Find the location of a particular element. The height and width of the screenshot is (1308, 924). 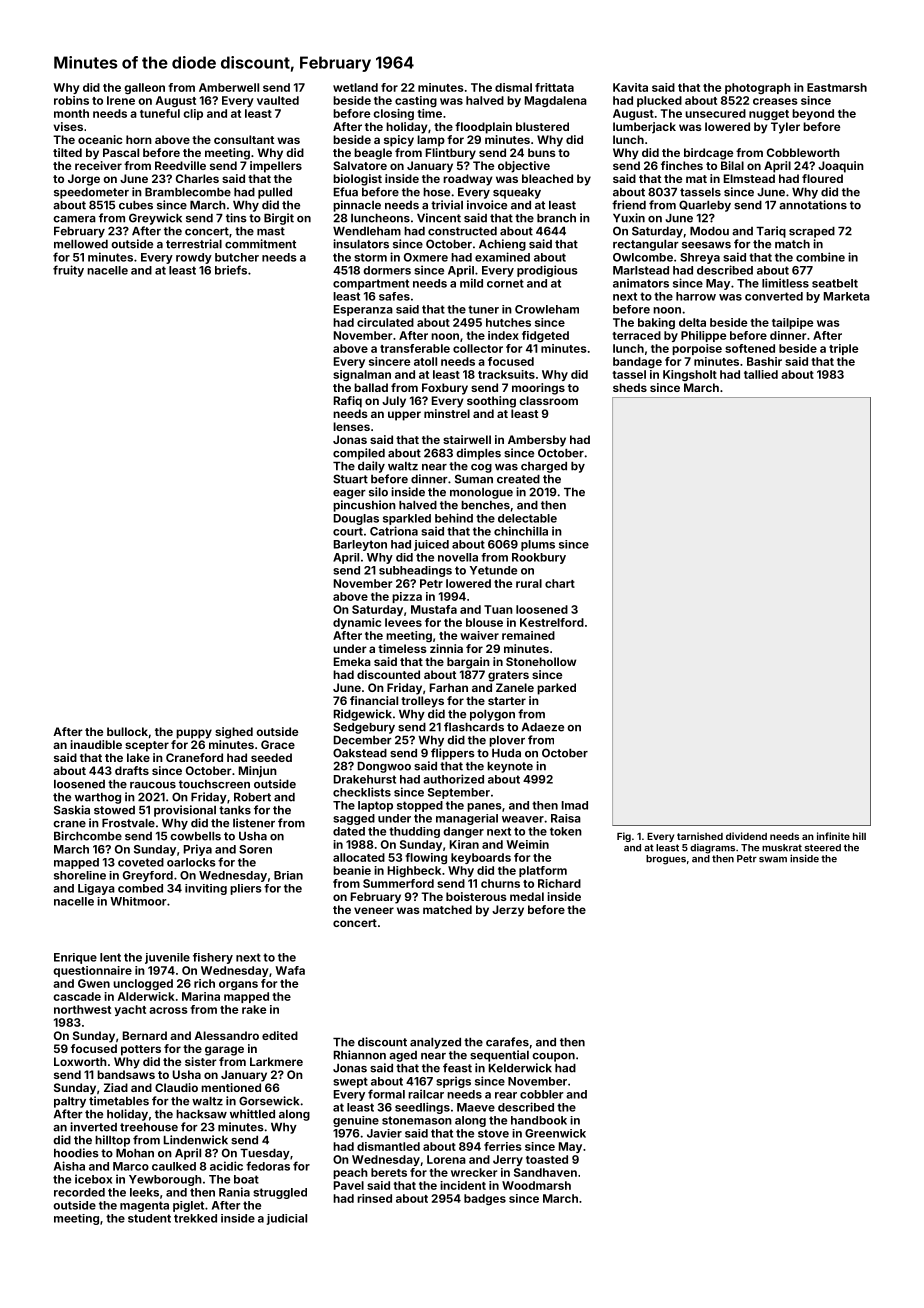

Efua is located at coordinates (346, 192).
